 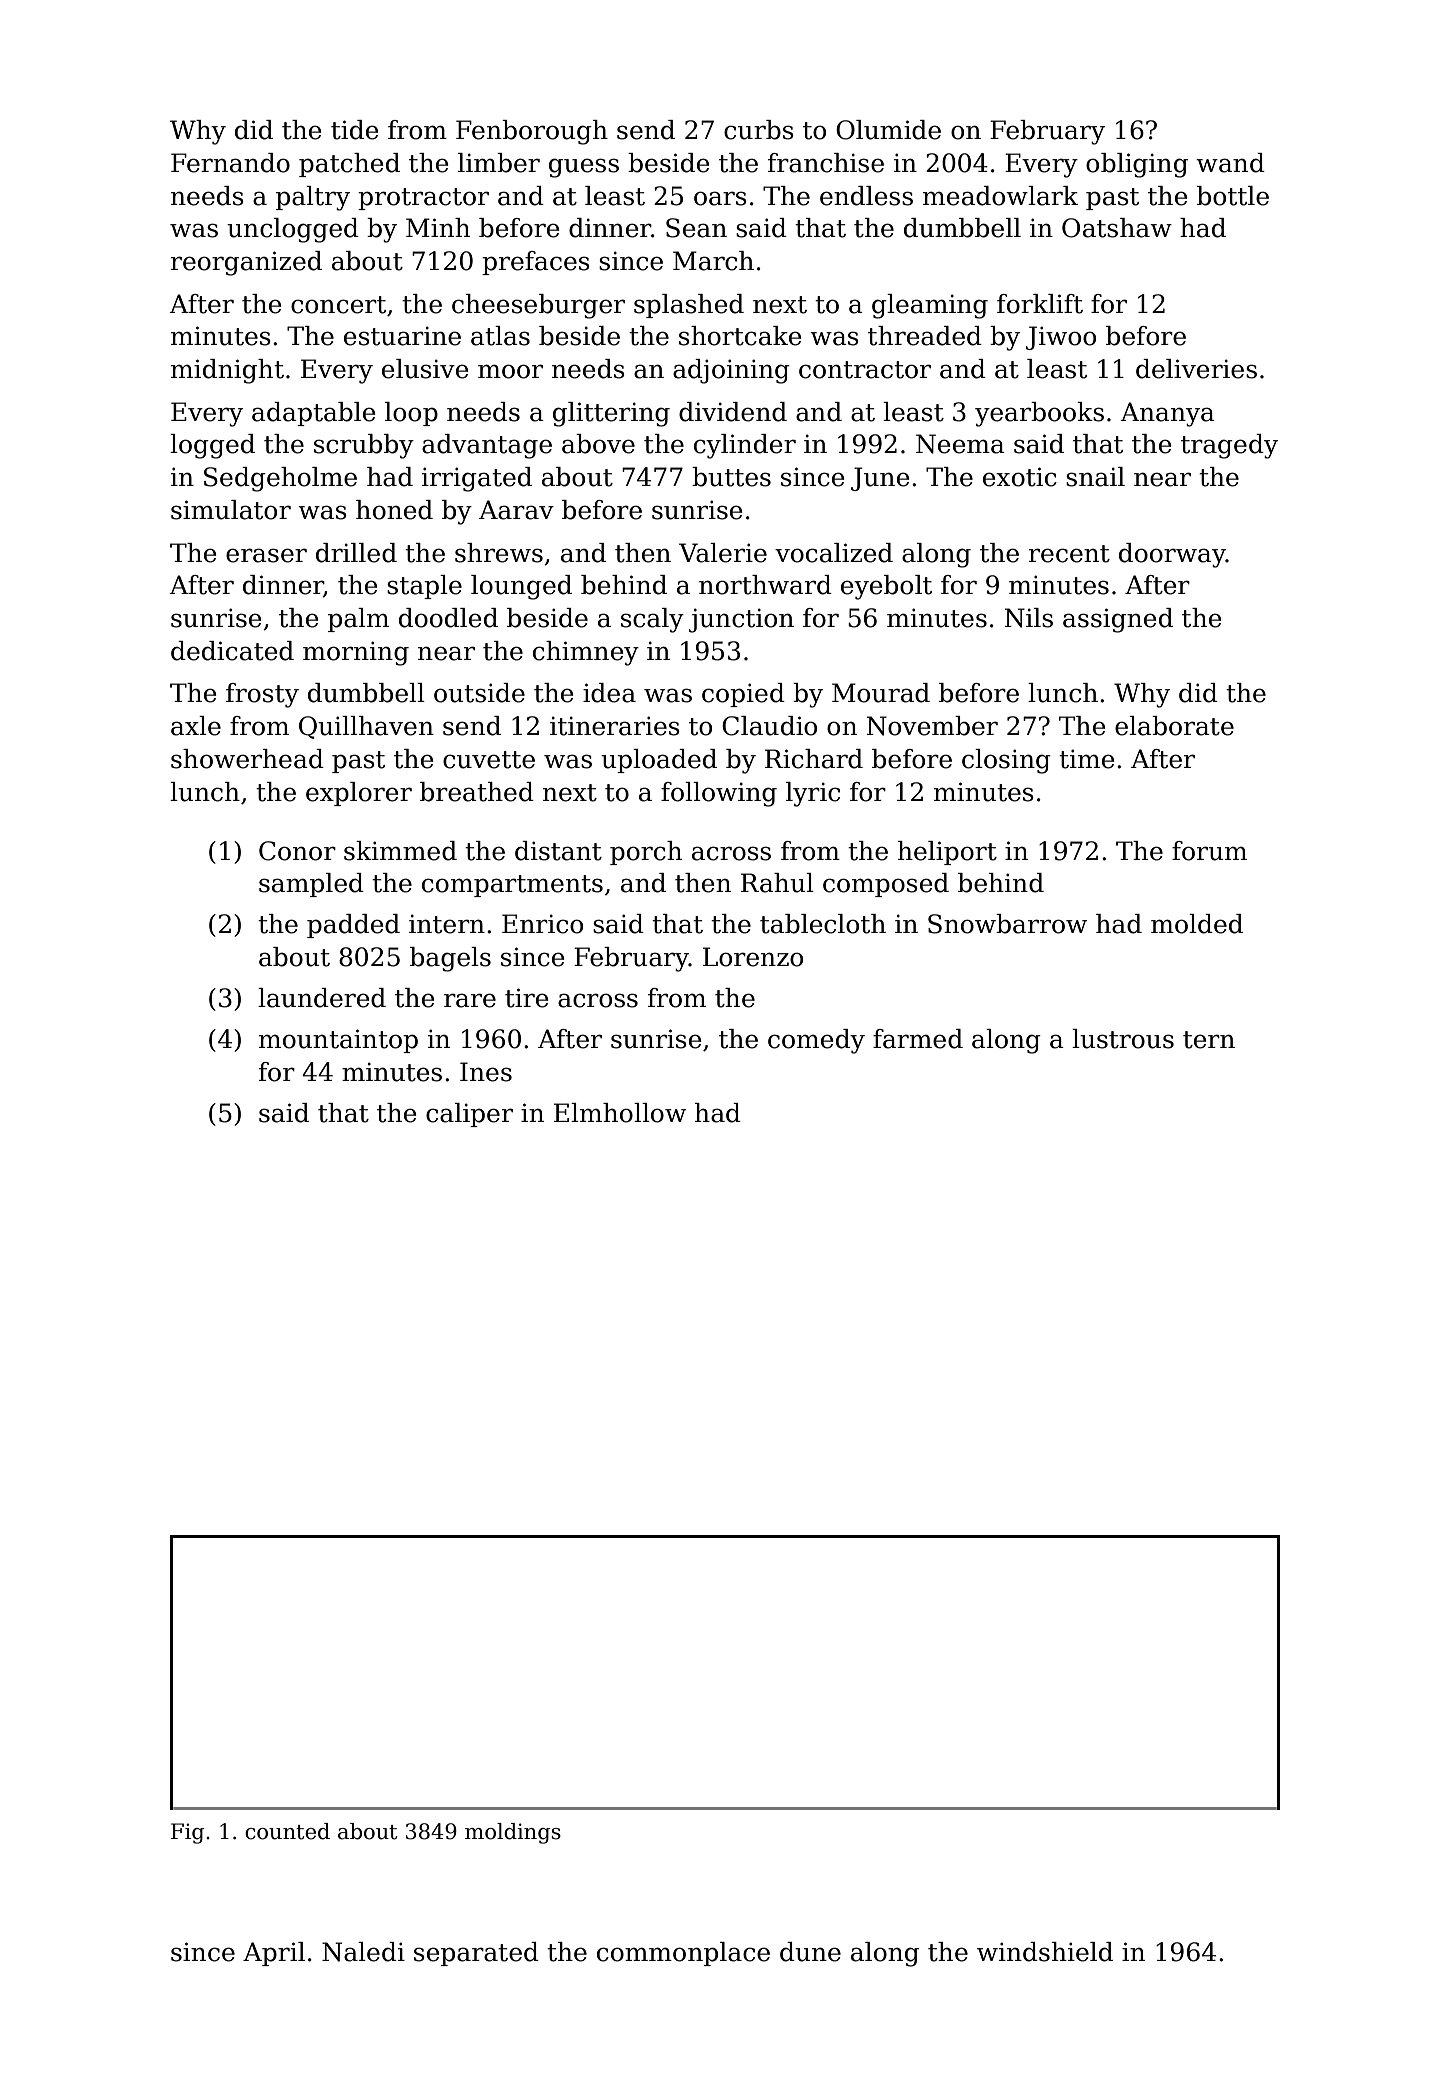 What do you see at coordinates (1209, 851) in the screenshot?
I see `forum` at bounding box center [1209, 851].
